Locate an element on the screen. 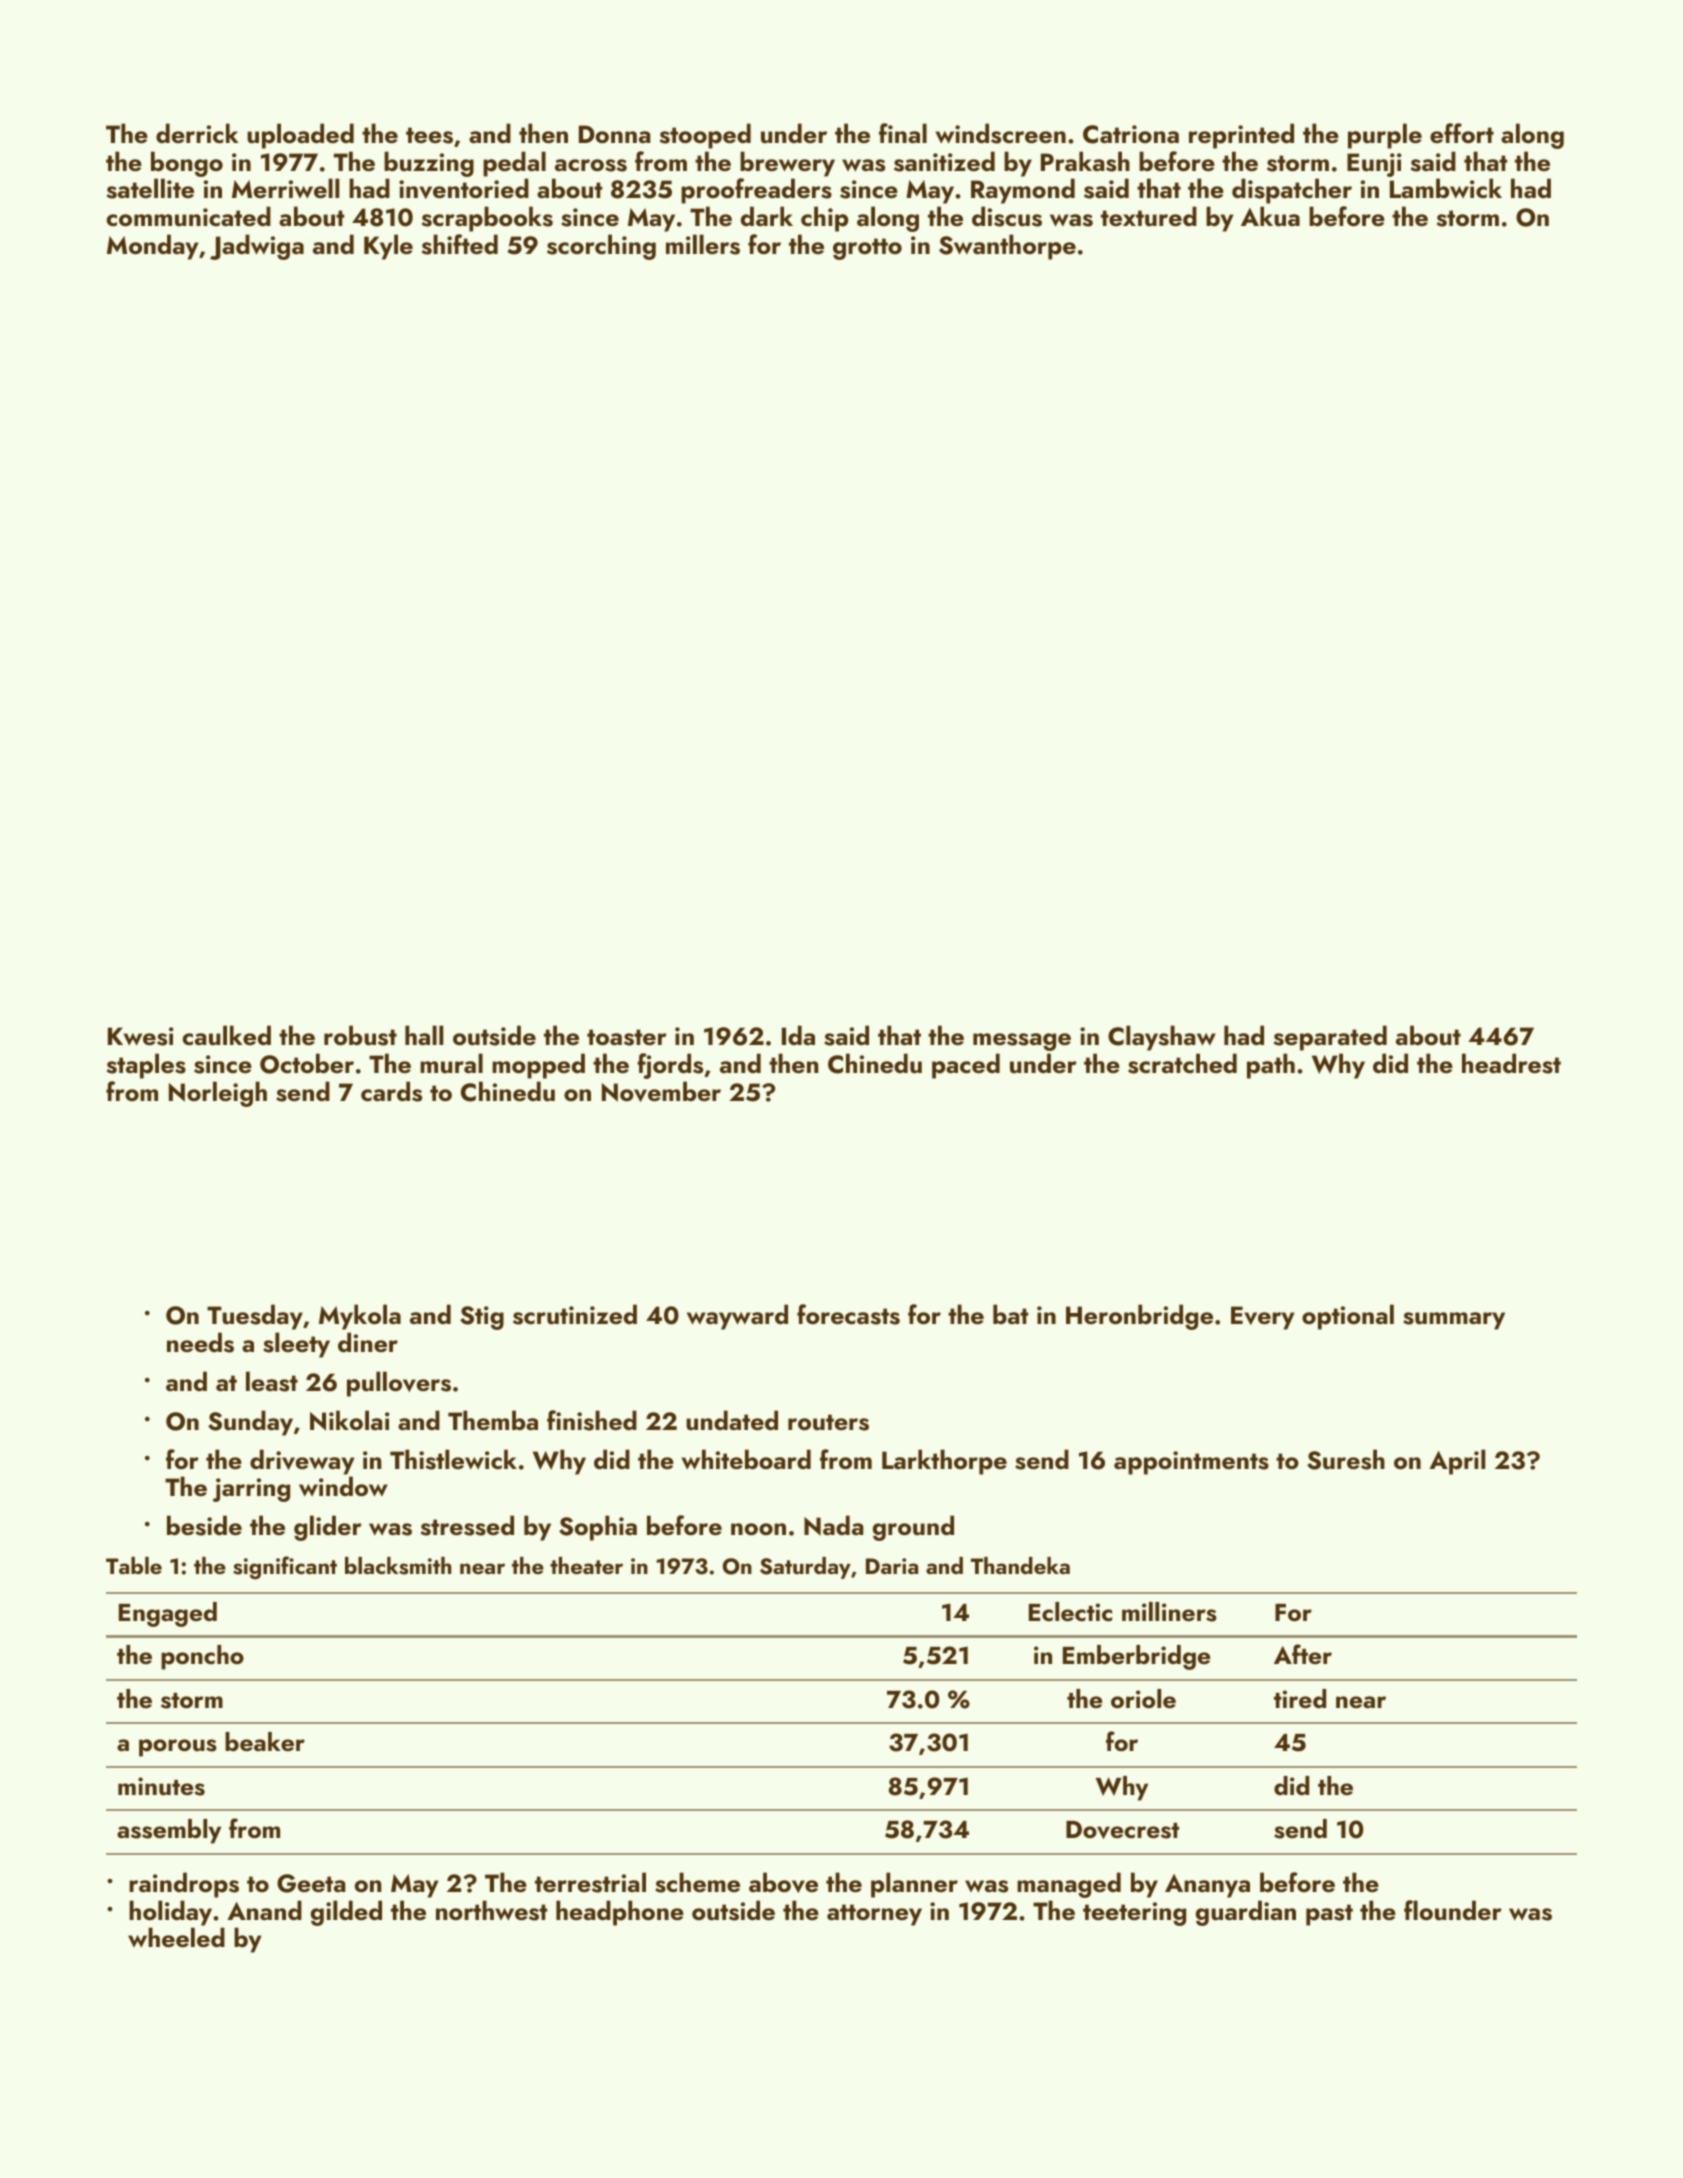 The height and width of the screenshot is (2178, 1683). After is located at coordinates (1303, 1654).
